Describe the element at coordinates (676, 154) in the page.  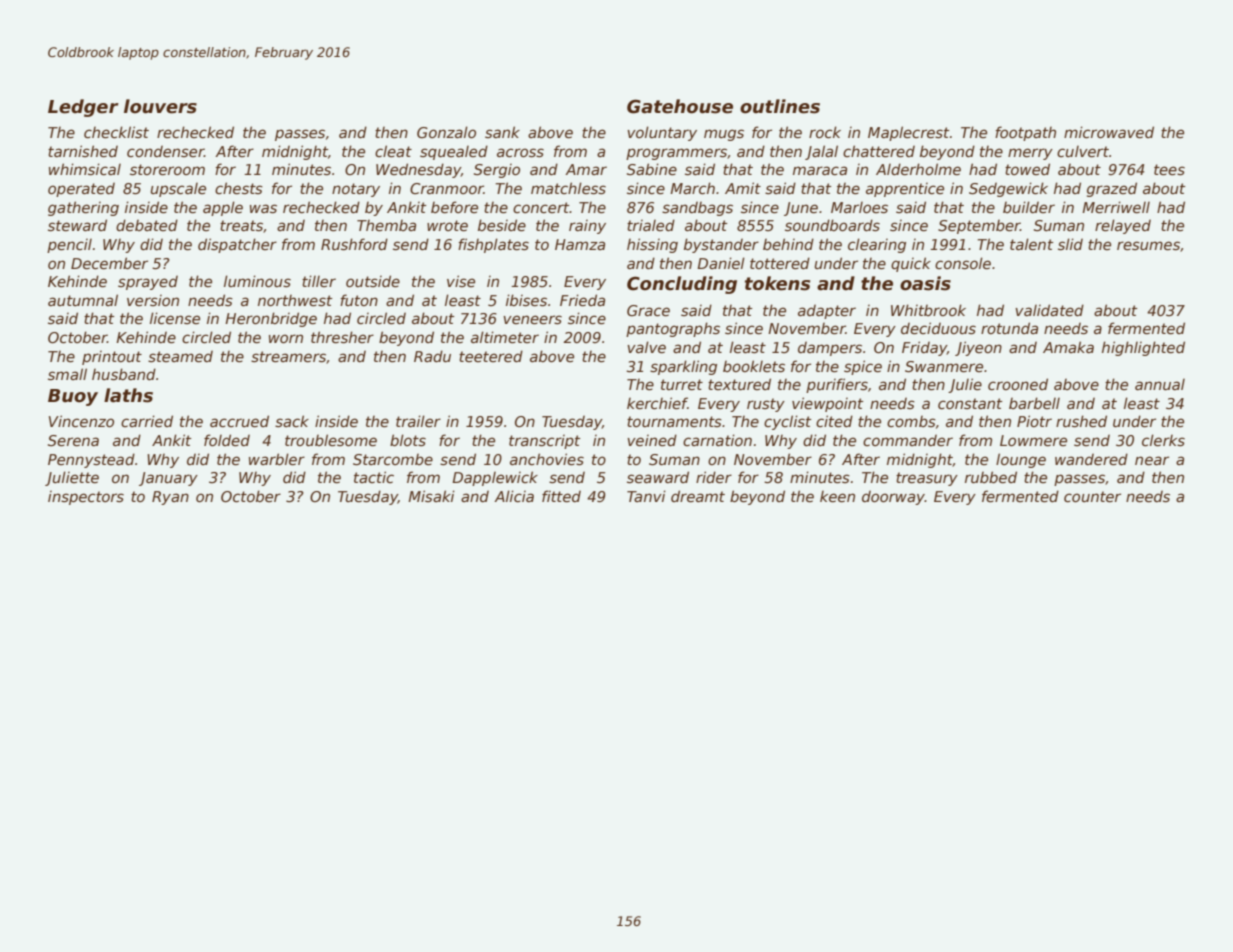
I see `programmers` at that location.
